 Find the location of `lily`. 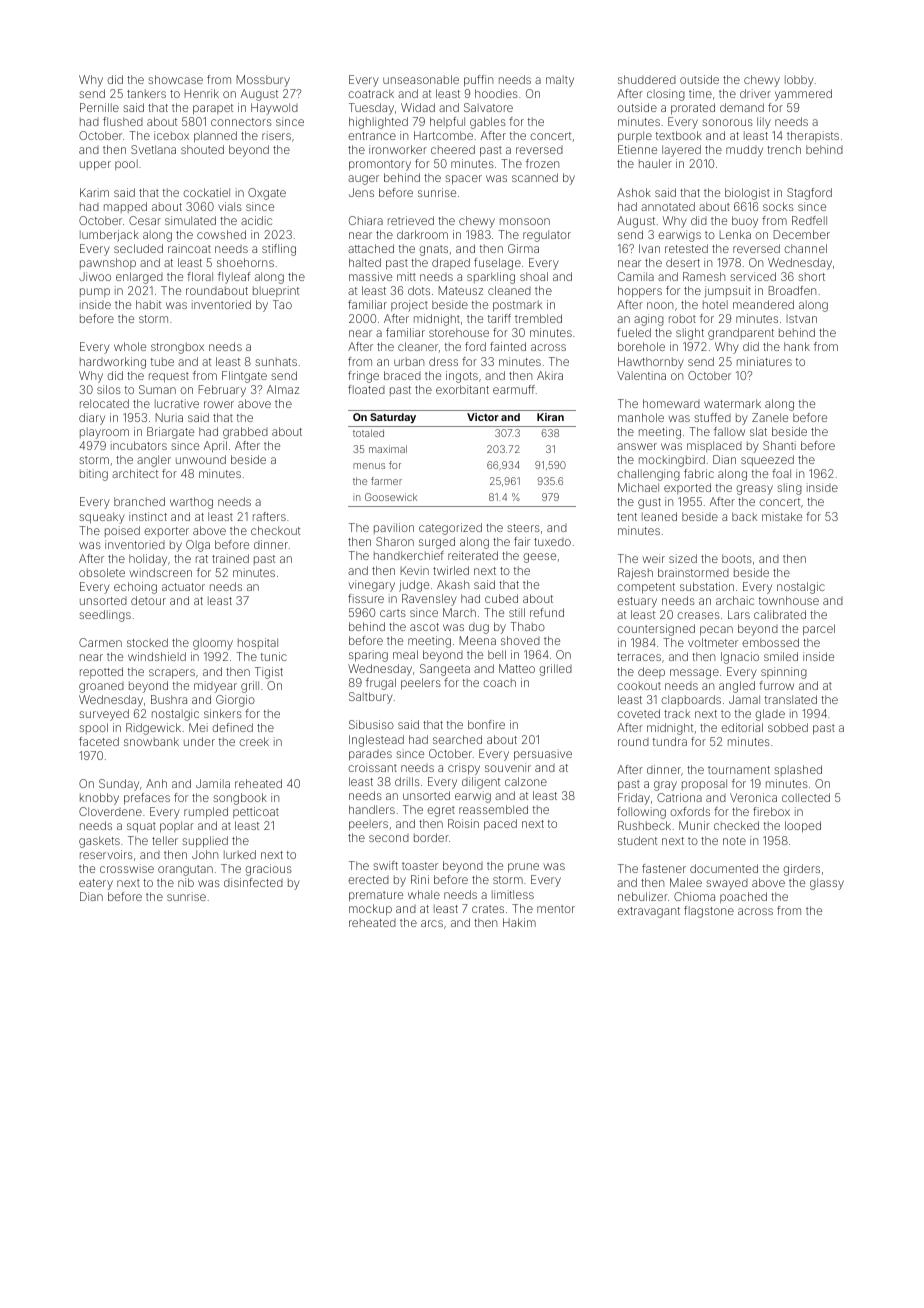

lily is located at coordinates (764, 123).
